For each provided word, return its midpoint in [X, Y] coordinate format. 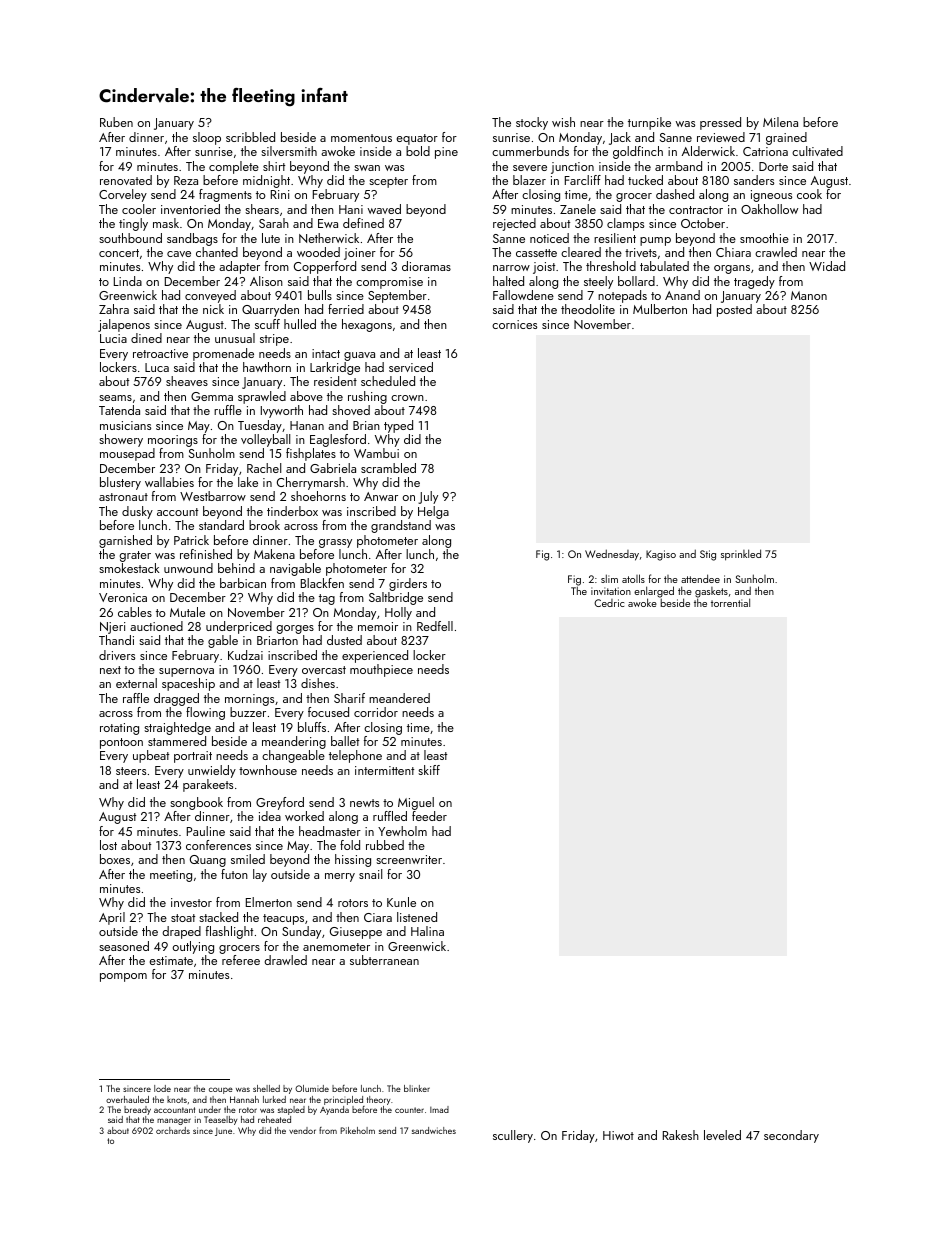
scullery [513, 1136]
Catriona [765, 151]
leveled [722, 1135]
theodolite [588, 309]
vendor [302, 1130]
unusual [235, 338]
